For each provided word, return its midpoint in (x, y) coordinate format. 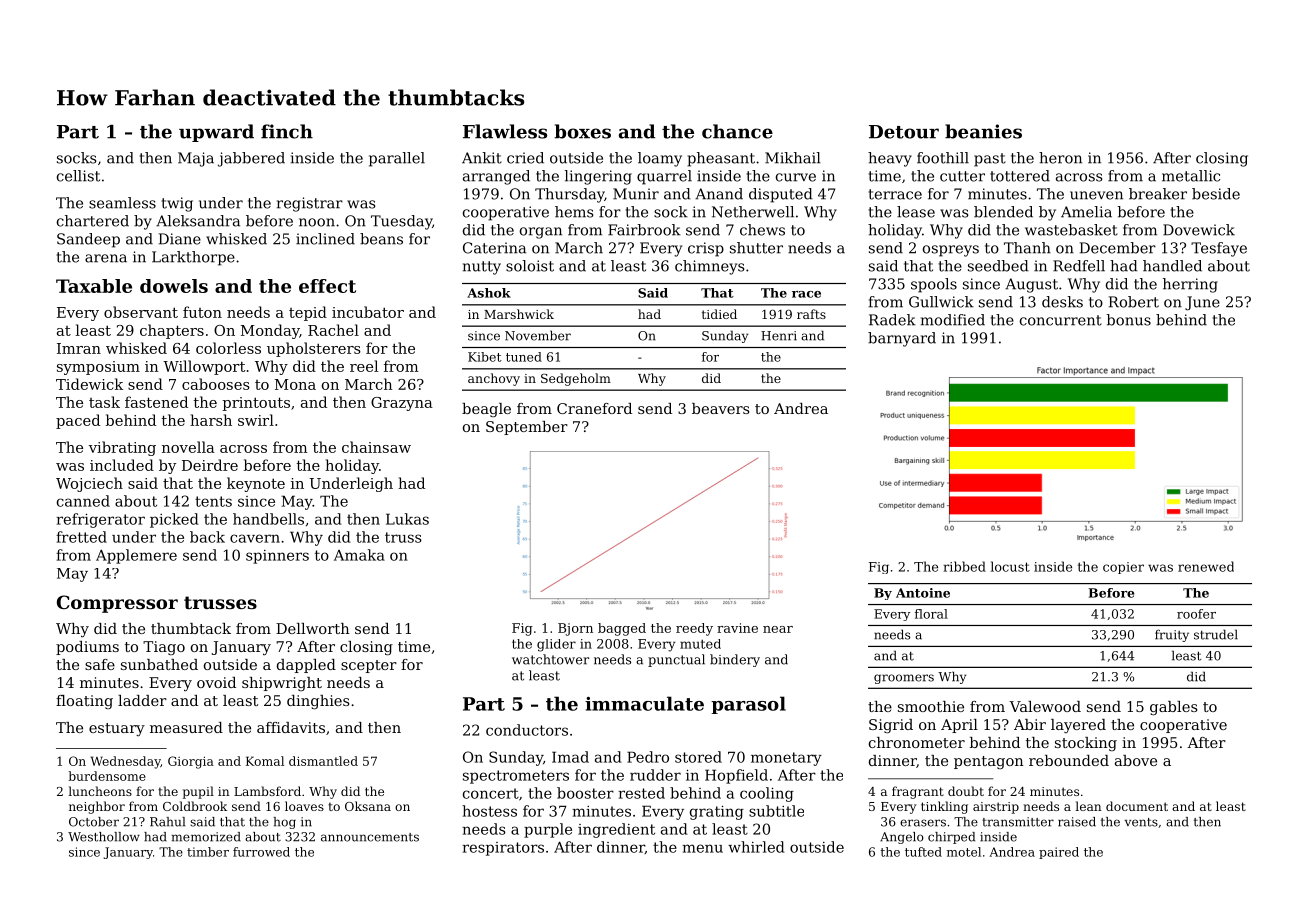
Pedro (648, 757)
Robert (1134, 302)
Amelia (1086, 212)
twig (177, 204)
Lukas (407, 519)
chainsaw (376, 447)
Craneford (594, 408)
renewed (1206, 566)
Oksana (368, 806)
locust (1010, 566)
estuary (117, 729)
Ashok (489, 293)
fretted (81, 537)
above (1136, 760)
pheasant (721, 159)
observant (141, 312)
